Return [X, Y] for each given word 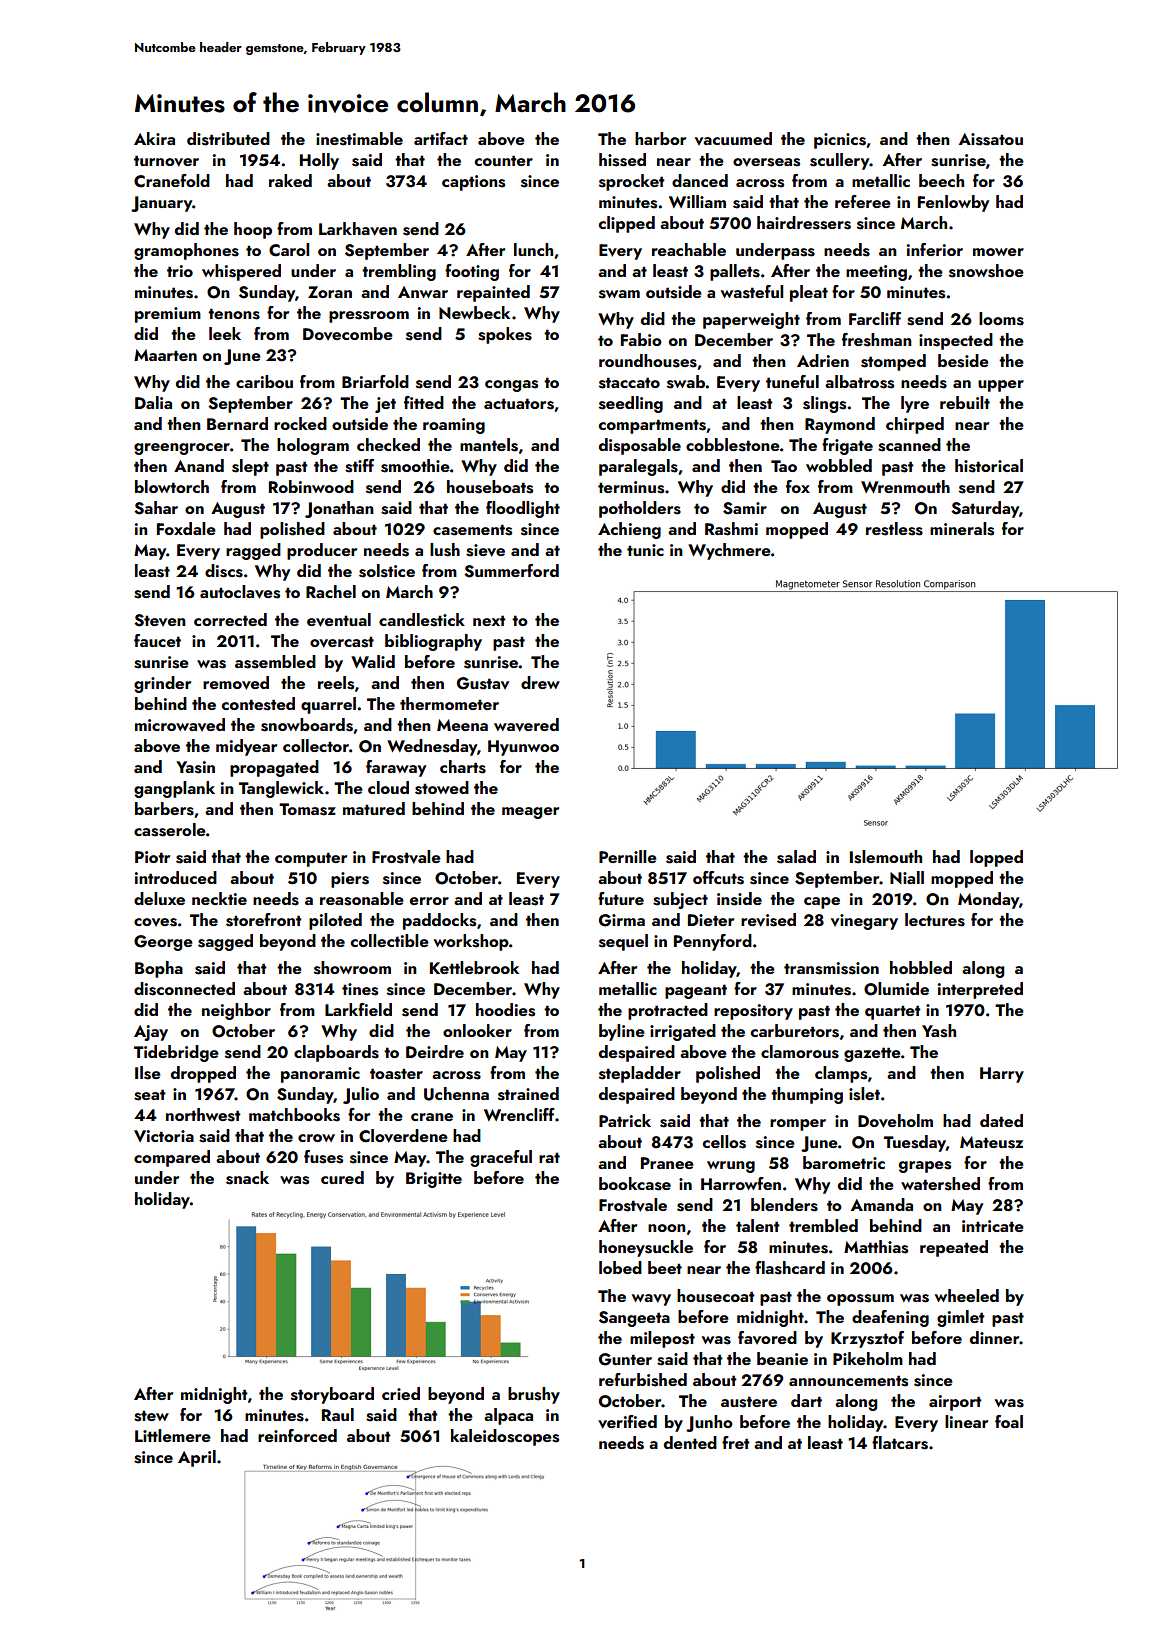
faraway [396, 768]
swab [686, 382]
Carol [289, 250]
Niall [907, 877]
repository [753, 1012]
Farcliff [875, 318]
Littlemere [173, 1435]
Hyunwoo [523, 748]
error [429, 901]
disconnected [184, 989]
